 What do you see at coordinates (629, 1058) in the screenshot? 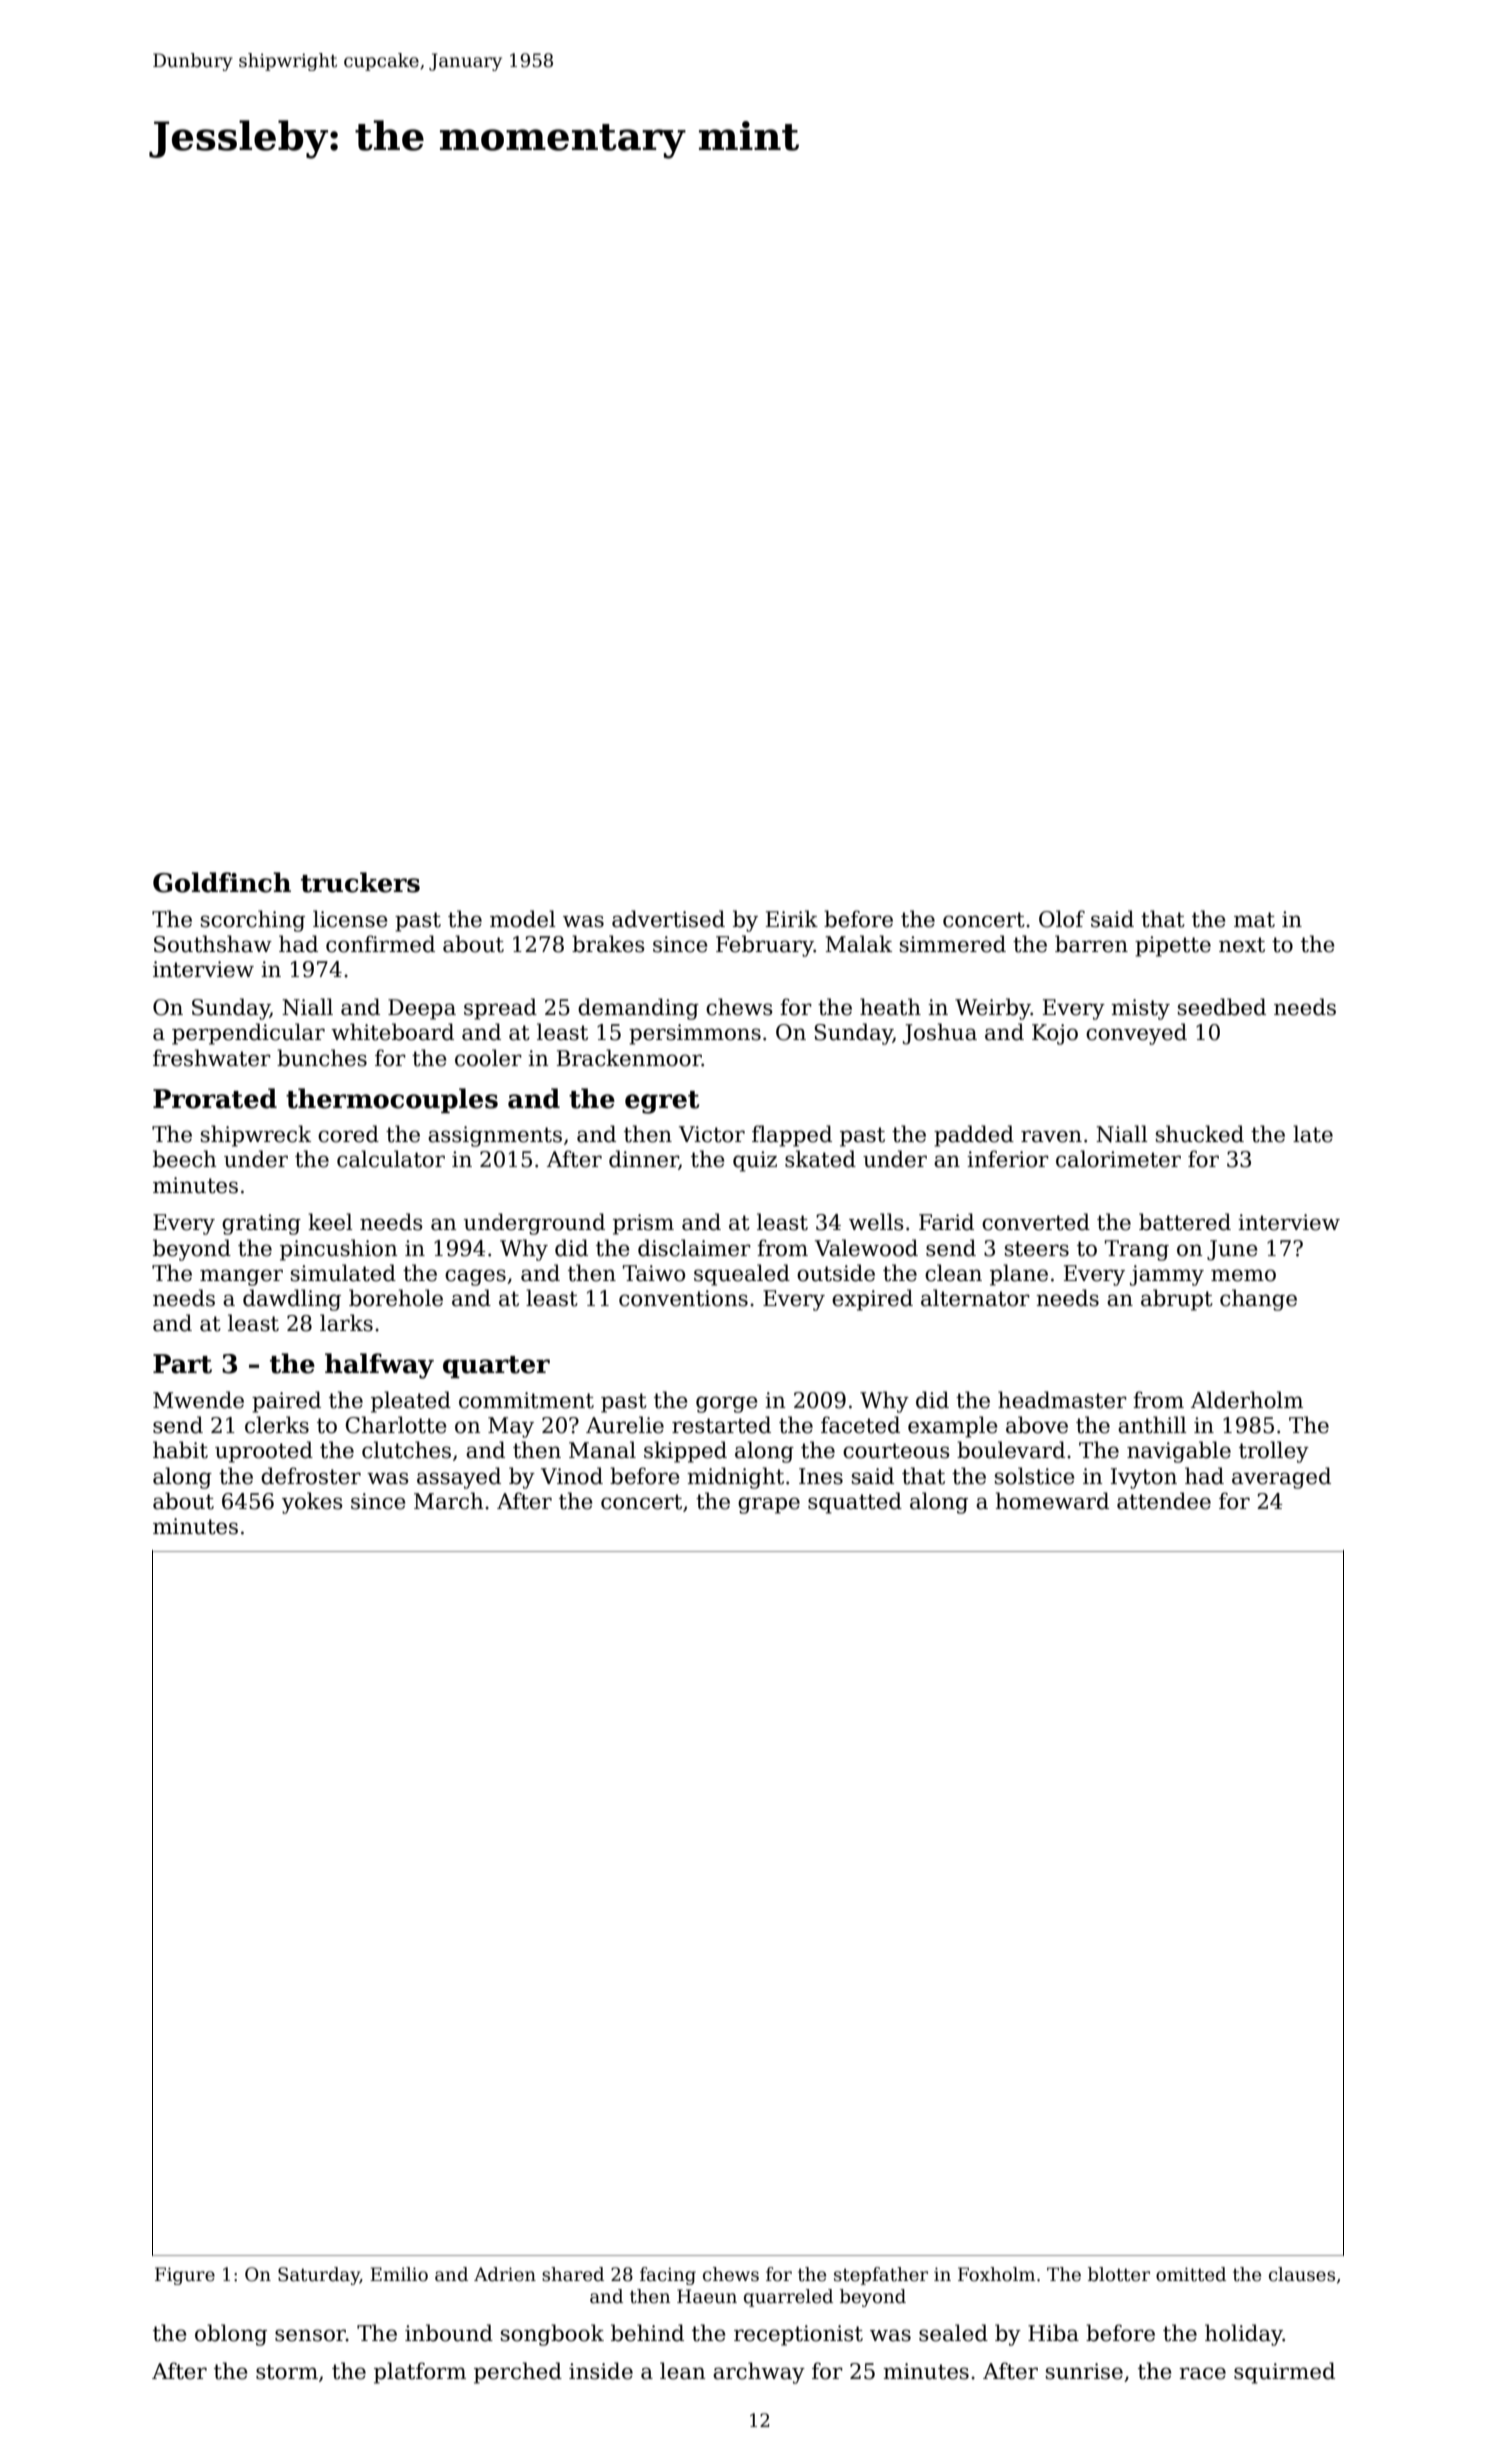
I see `Brackenmoor` at bounding box center [629, 1058].
